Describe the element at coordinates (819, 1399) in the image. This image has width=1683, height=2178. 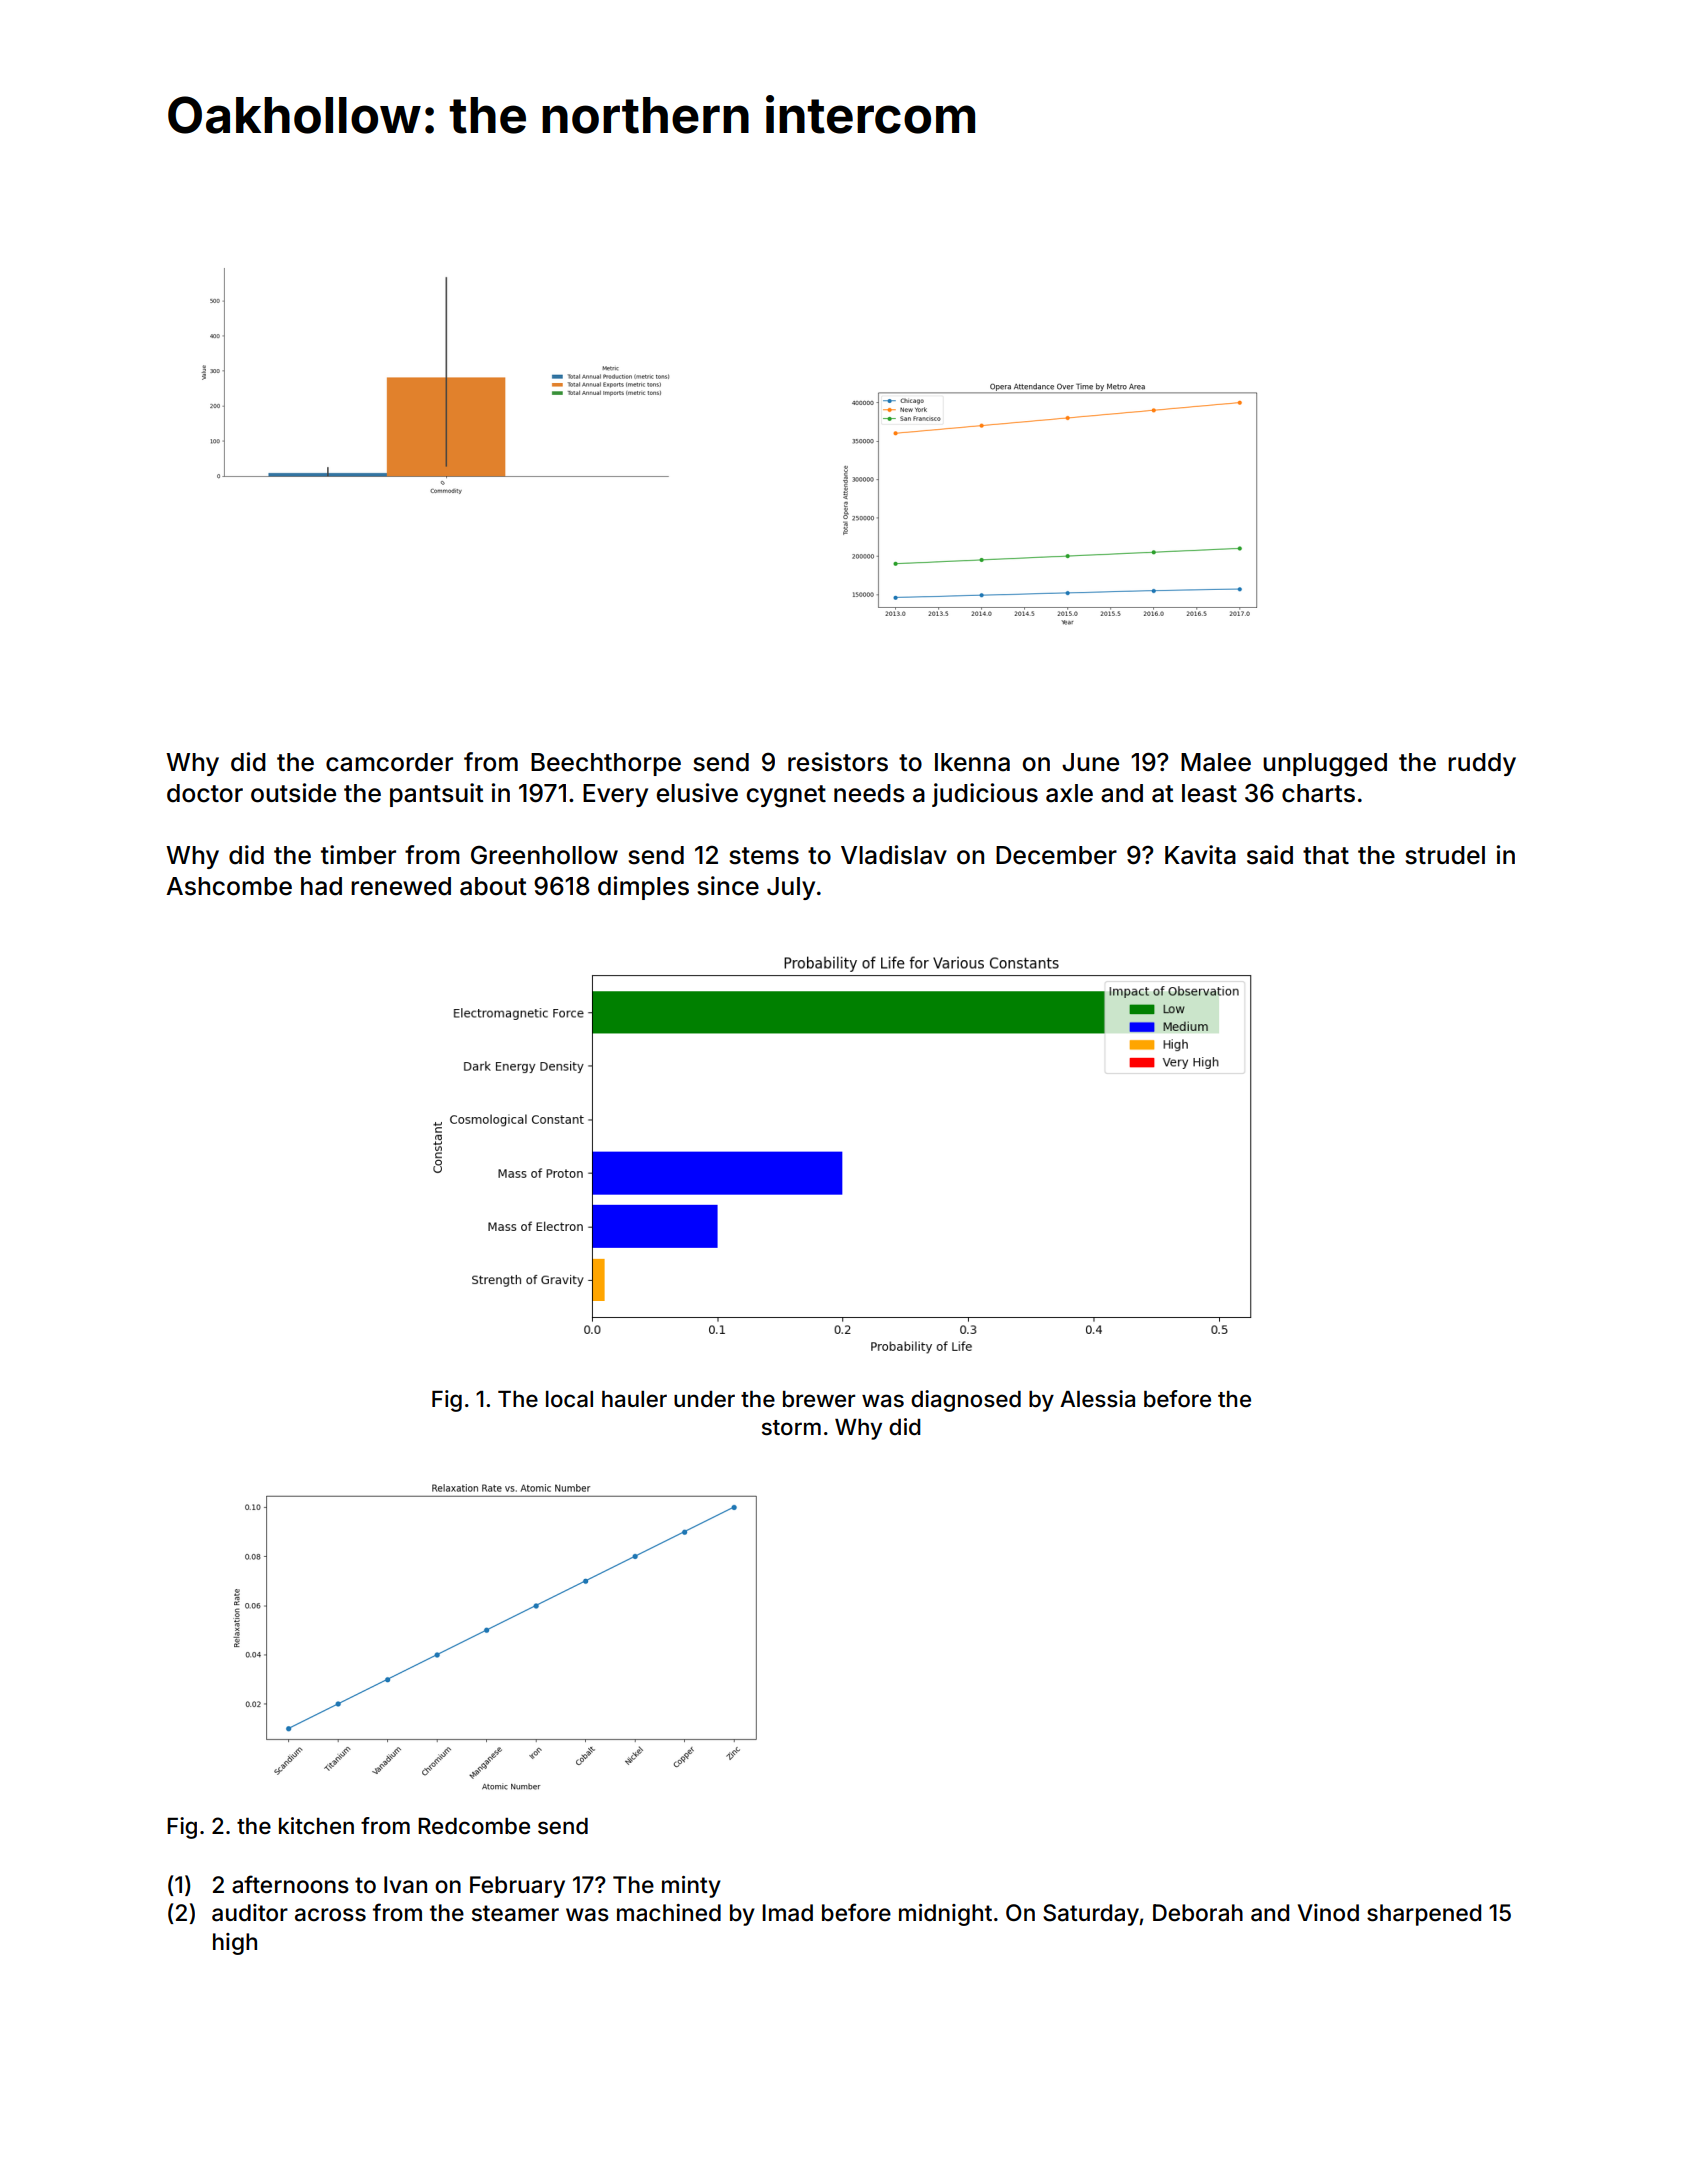
I see `brewer` at that location.
